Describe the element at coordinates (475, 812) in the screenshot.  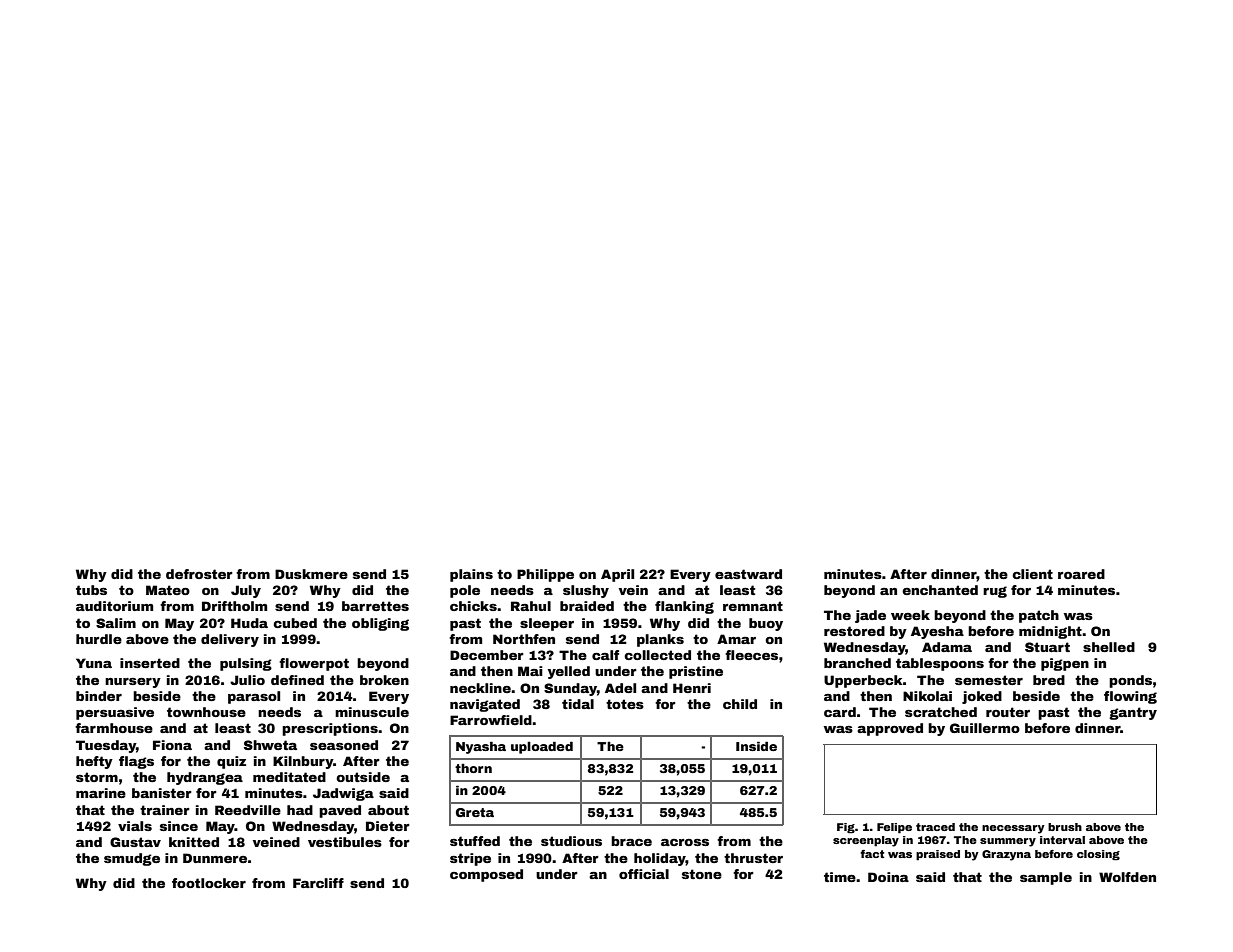
I see `Greta` at that location.
